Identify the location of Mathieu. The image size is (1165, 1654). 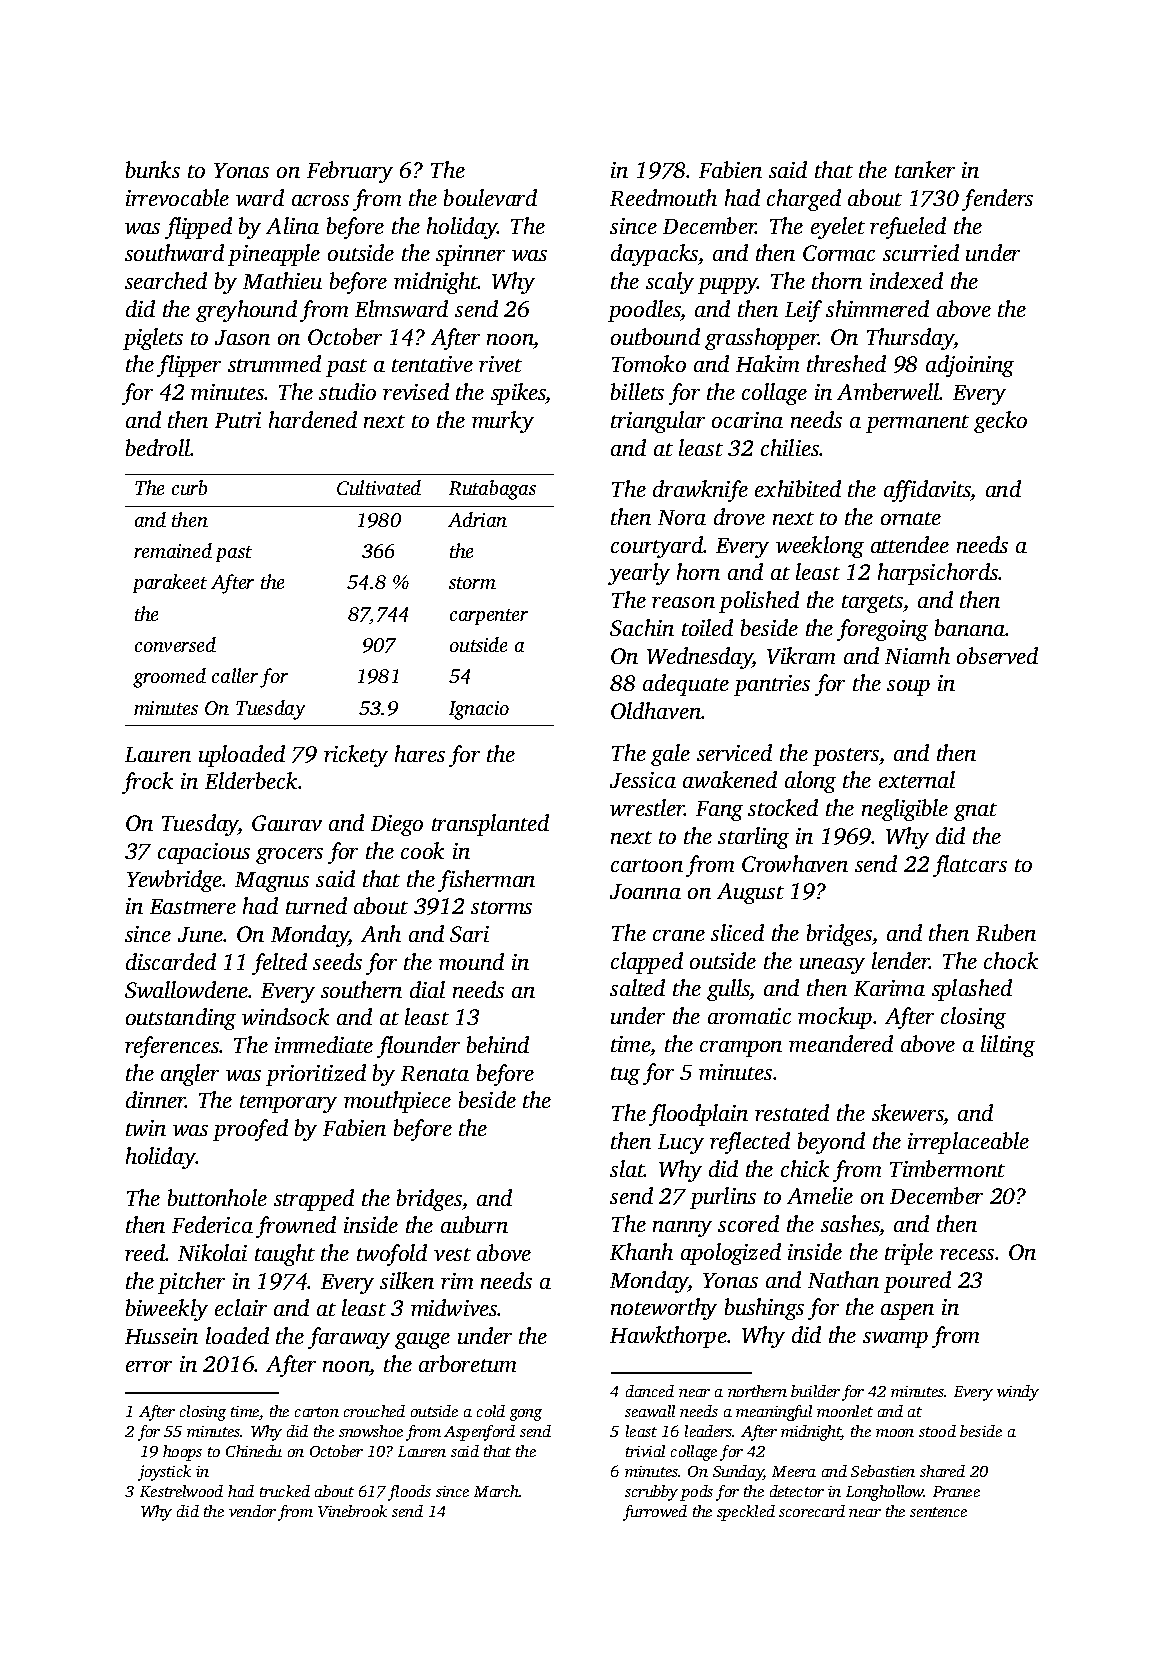
(282, 280).
